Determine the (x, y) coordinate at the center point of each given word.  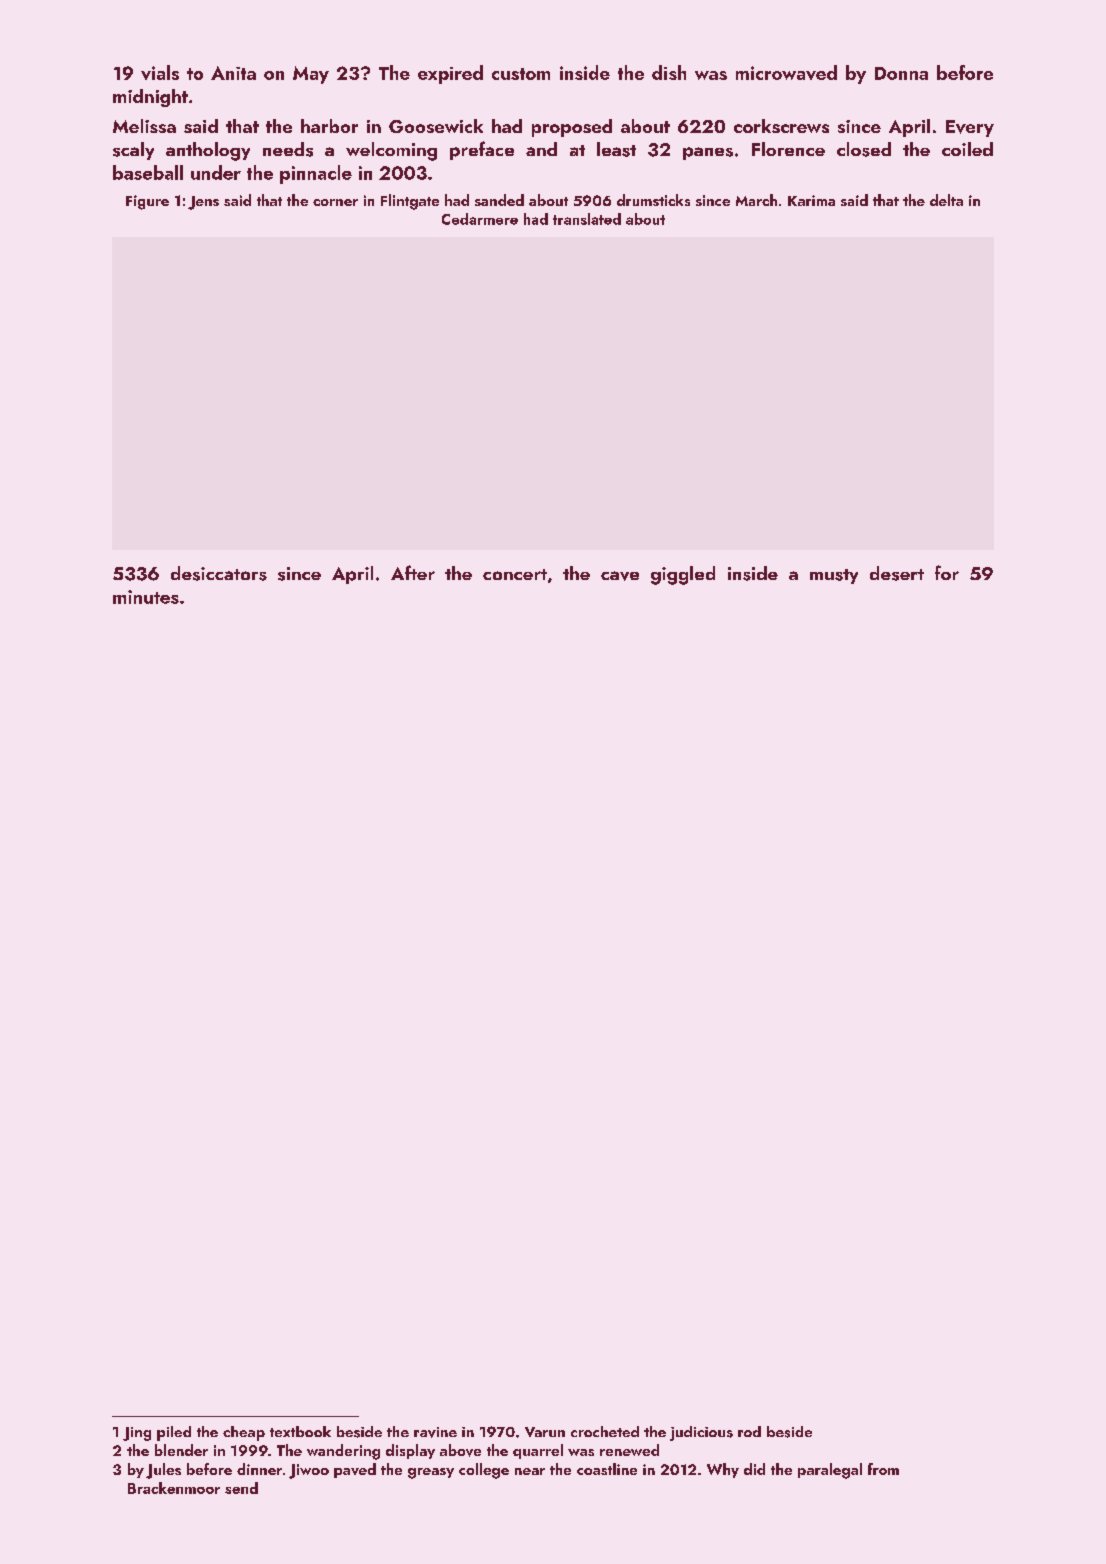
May (311, 75)
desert (897, 573)
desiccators (219, 573)
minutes (146, 597)
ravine (435, 1432)
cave (620, 576)
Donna (901, 73)
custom (521, 74)
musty (834, 576)
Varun (545, 1432)
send (241, 1488)
